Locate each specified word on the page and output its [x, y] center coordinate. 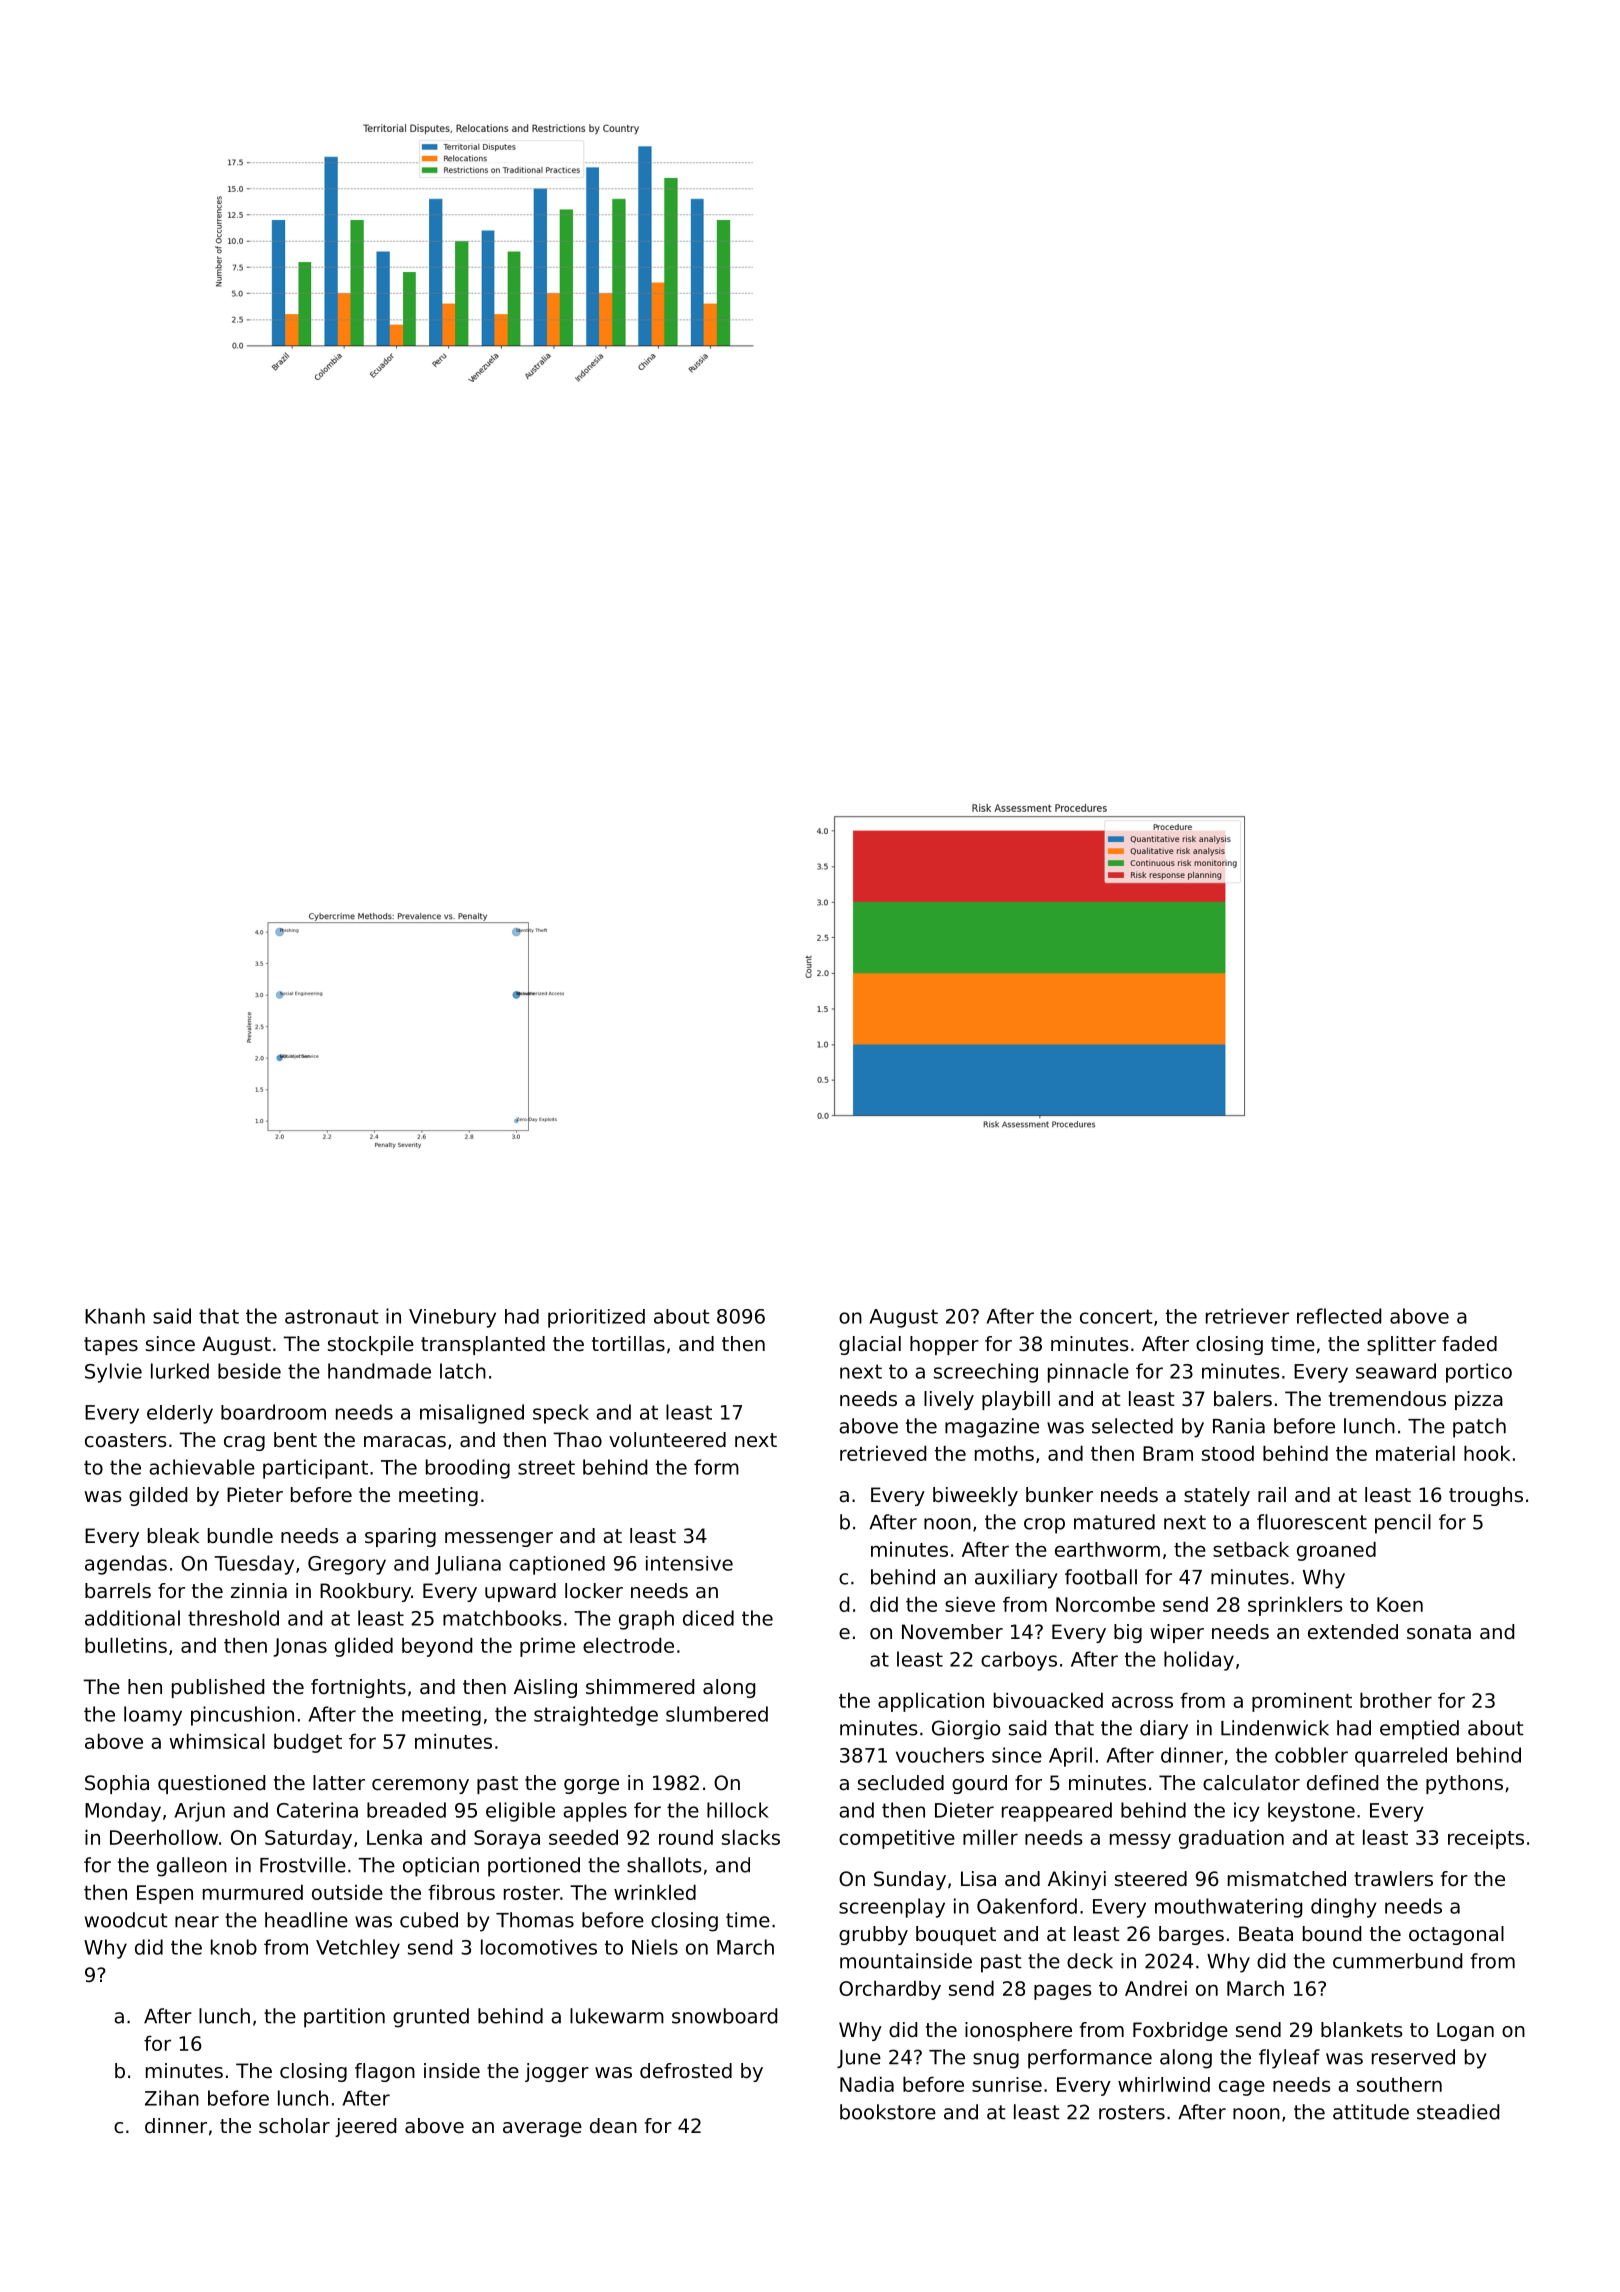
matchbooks [502, 1618]
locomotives [539, 1947]
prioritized [596, 1318]
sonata [1439, 1632]
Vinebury [452, 1318]
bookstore [888, 2112]
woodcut [126, 1920]
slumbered [717, 1714]
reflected [1339, 1316]
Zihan [172, 2098]
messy [1140, 1841]
